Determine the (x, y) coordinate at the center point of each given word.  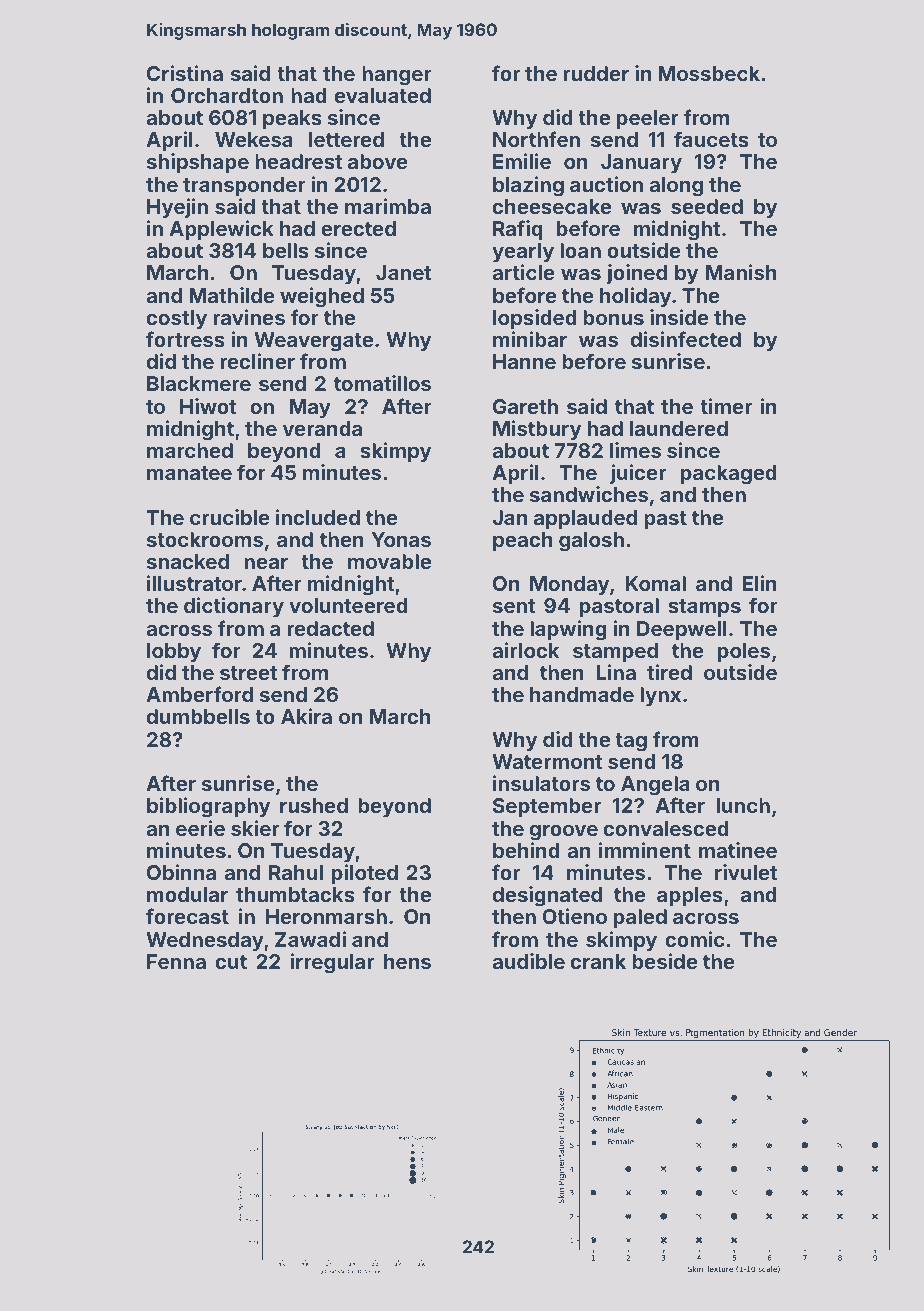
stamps (704, 608)
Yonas (401, 539)
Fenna (176, 961)
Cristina (185, 73)
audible (528, 961)
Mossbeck (709, 73)
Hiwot (208, 406)
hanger (397, 76)
